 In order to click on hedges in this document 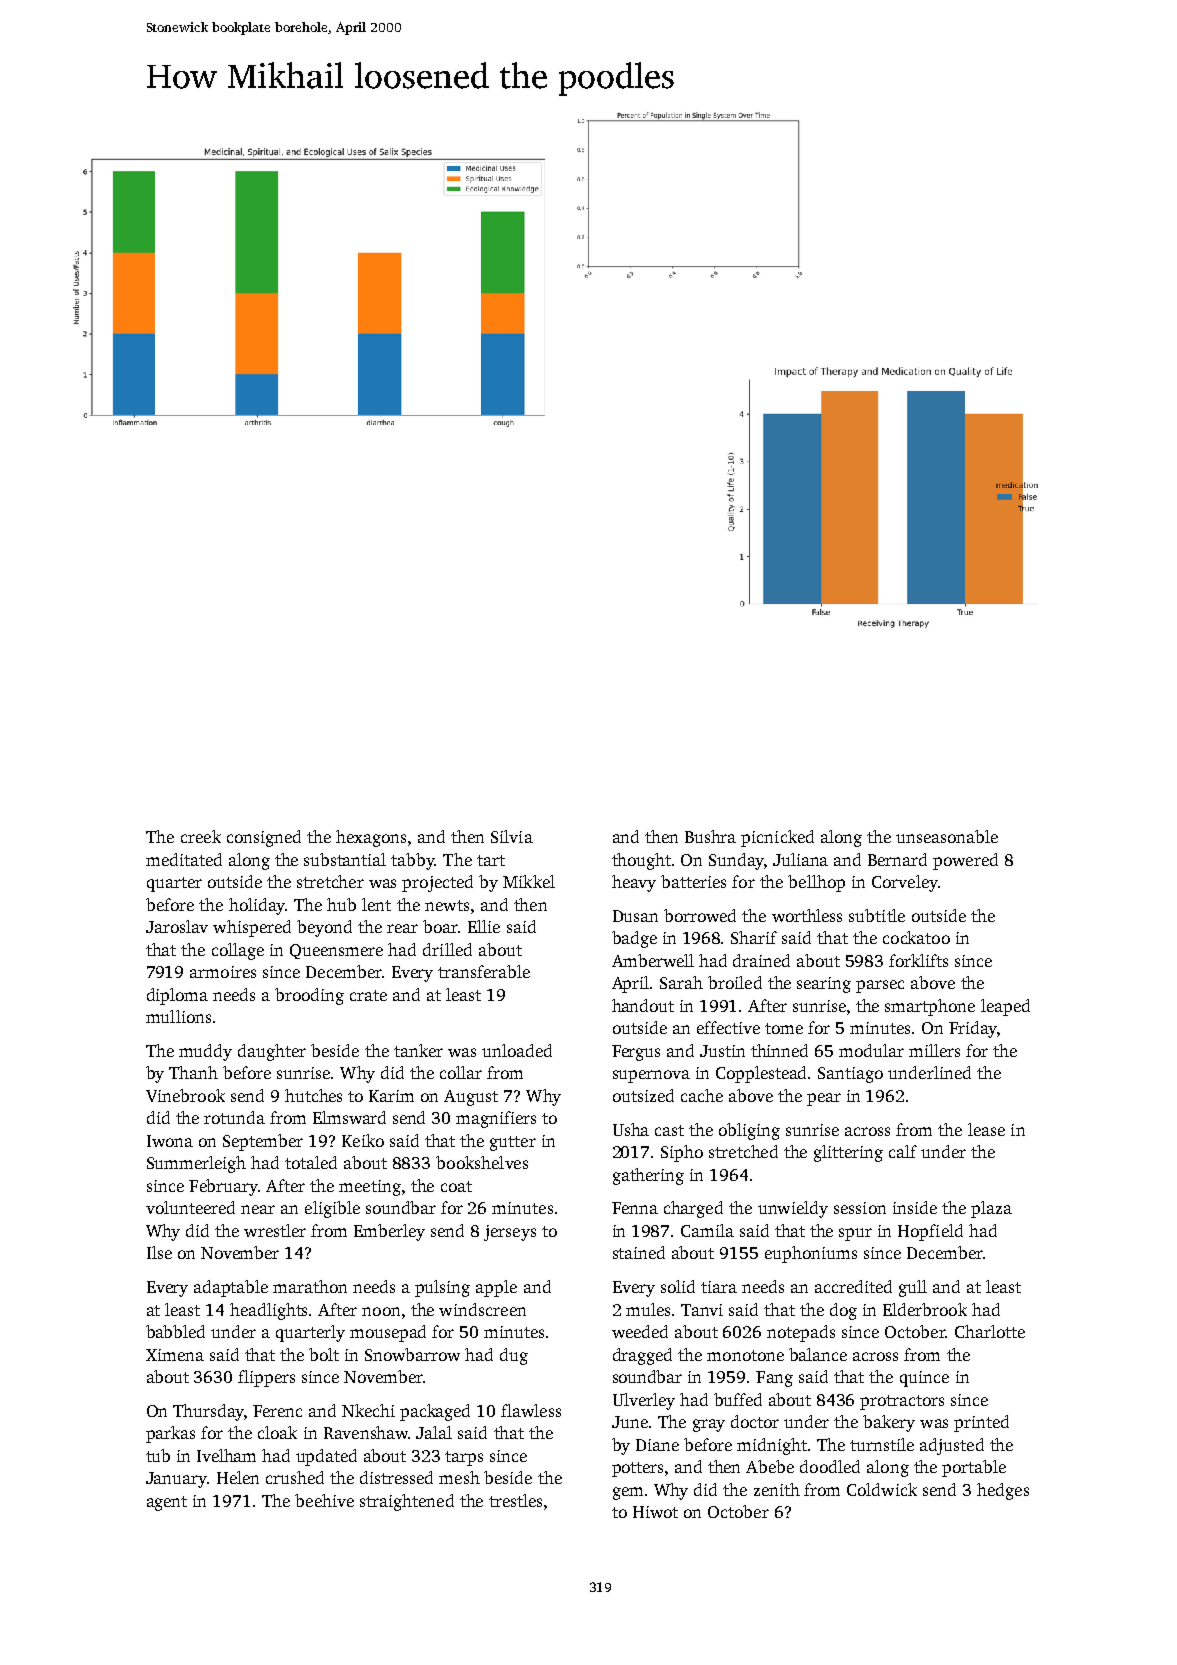, I will do `click(1003, 1491)`.
